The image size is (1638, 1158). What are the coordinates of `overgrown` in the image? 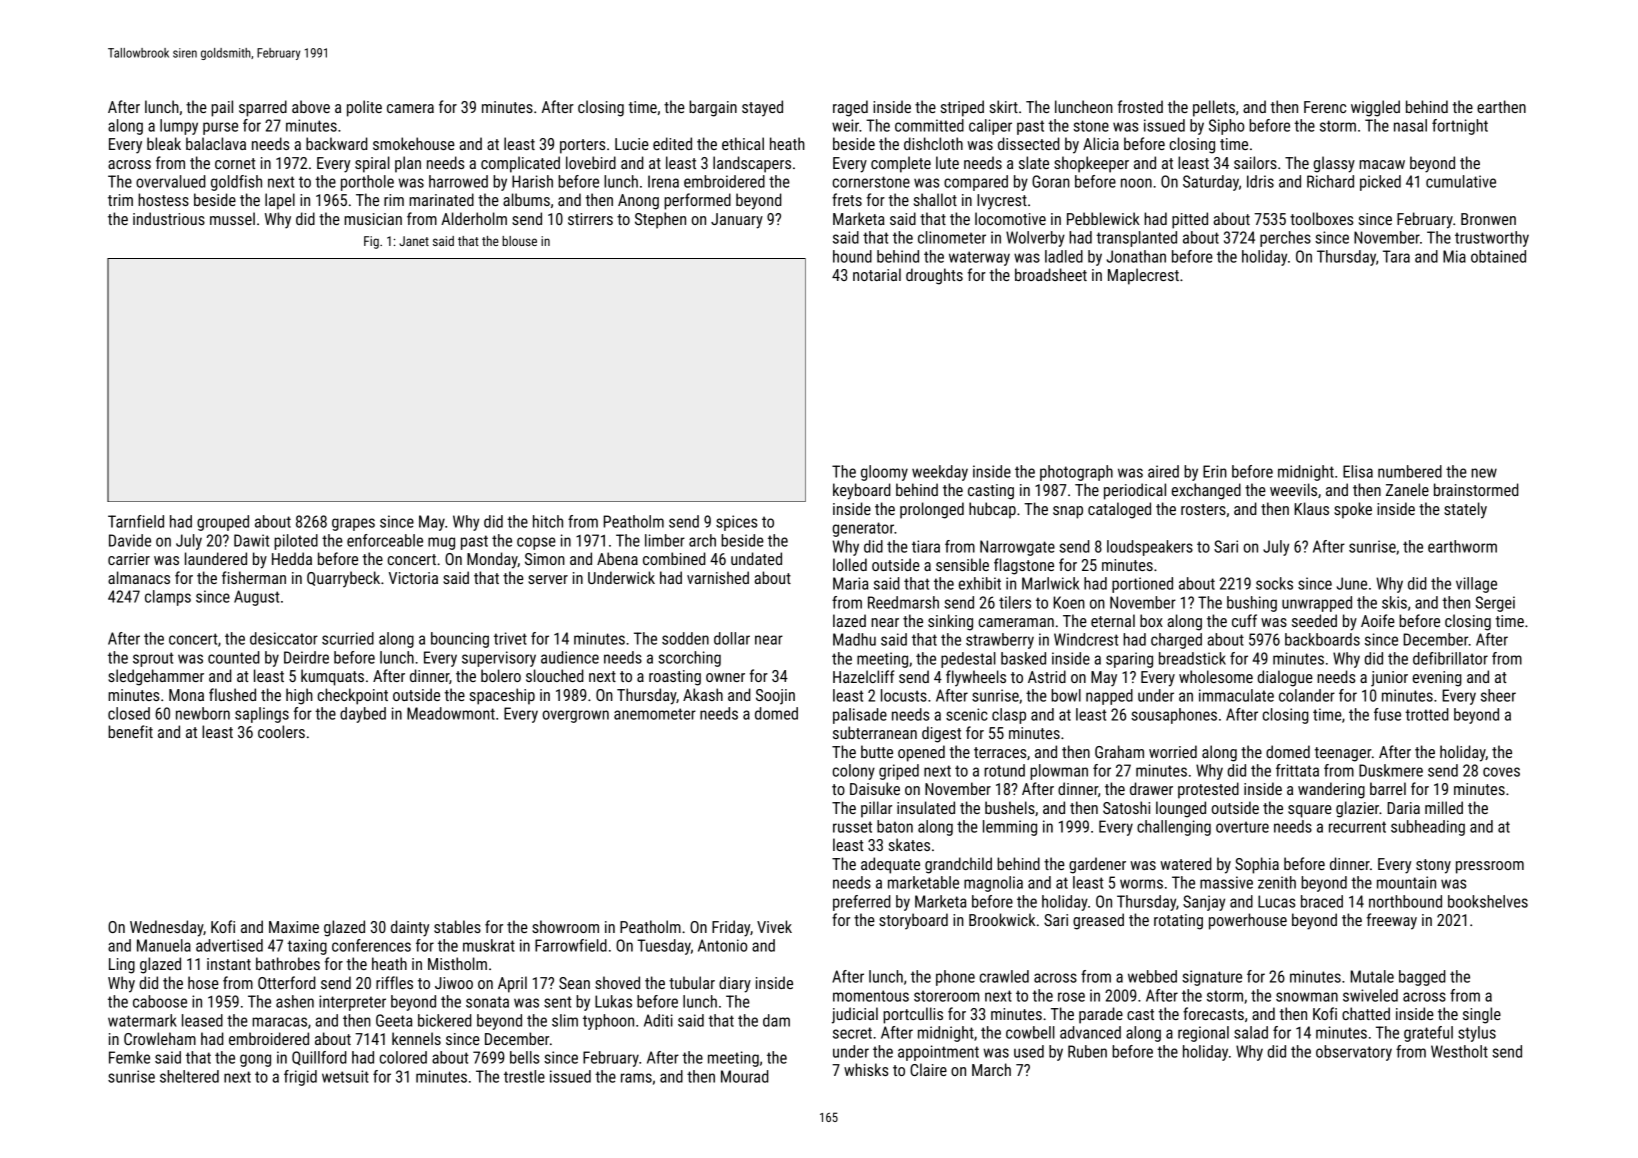 It's located at (576, 716).
